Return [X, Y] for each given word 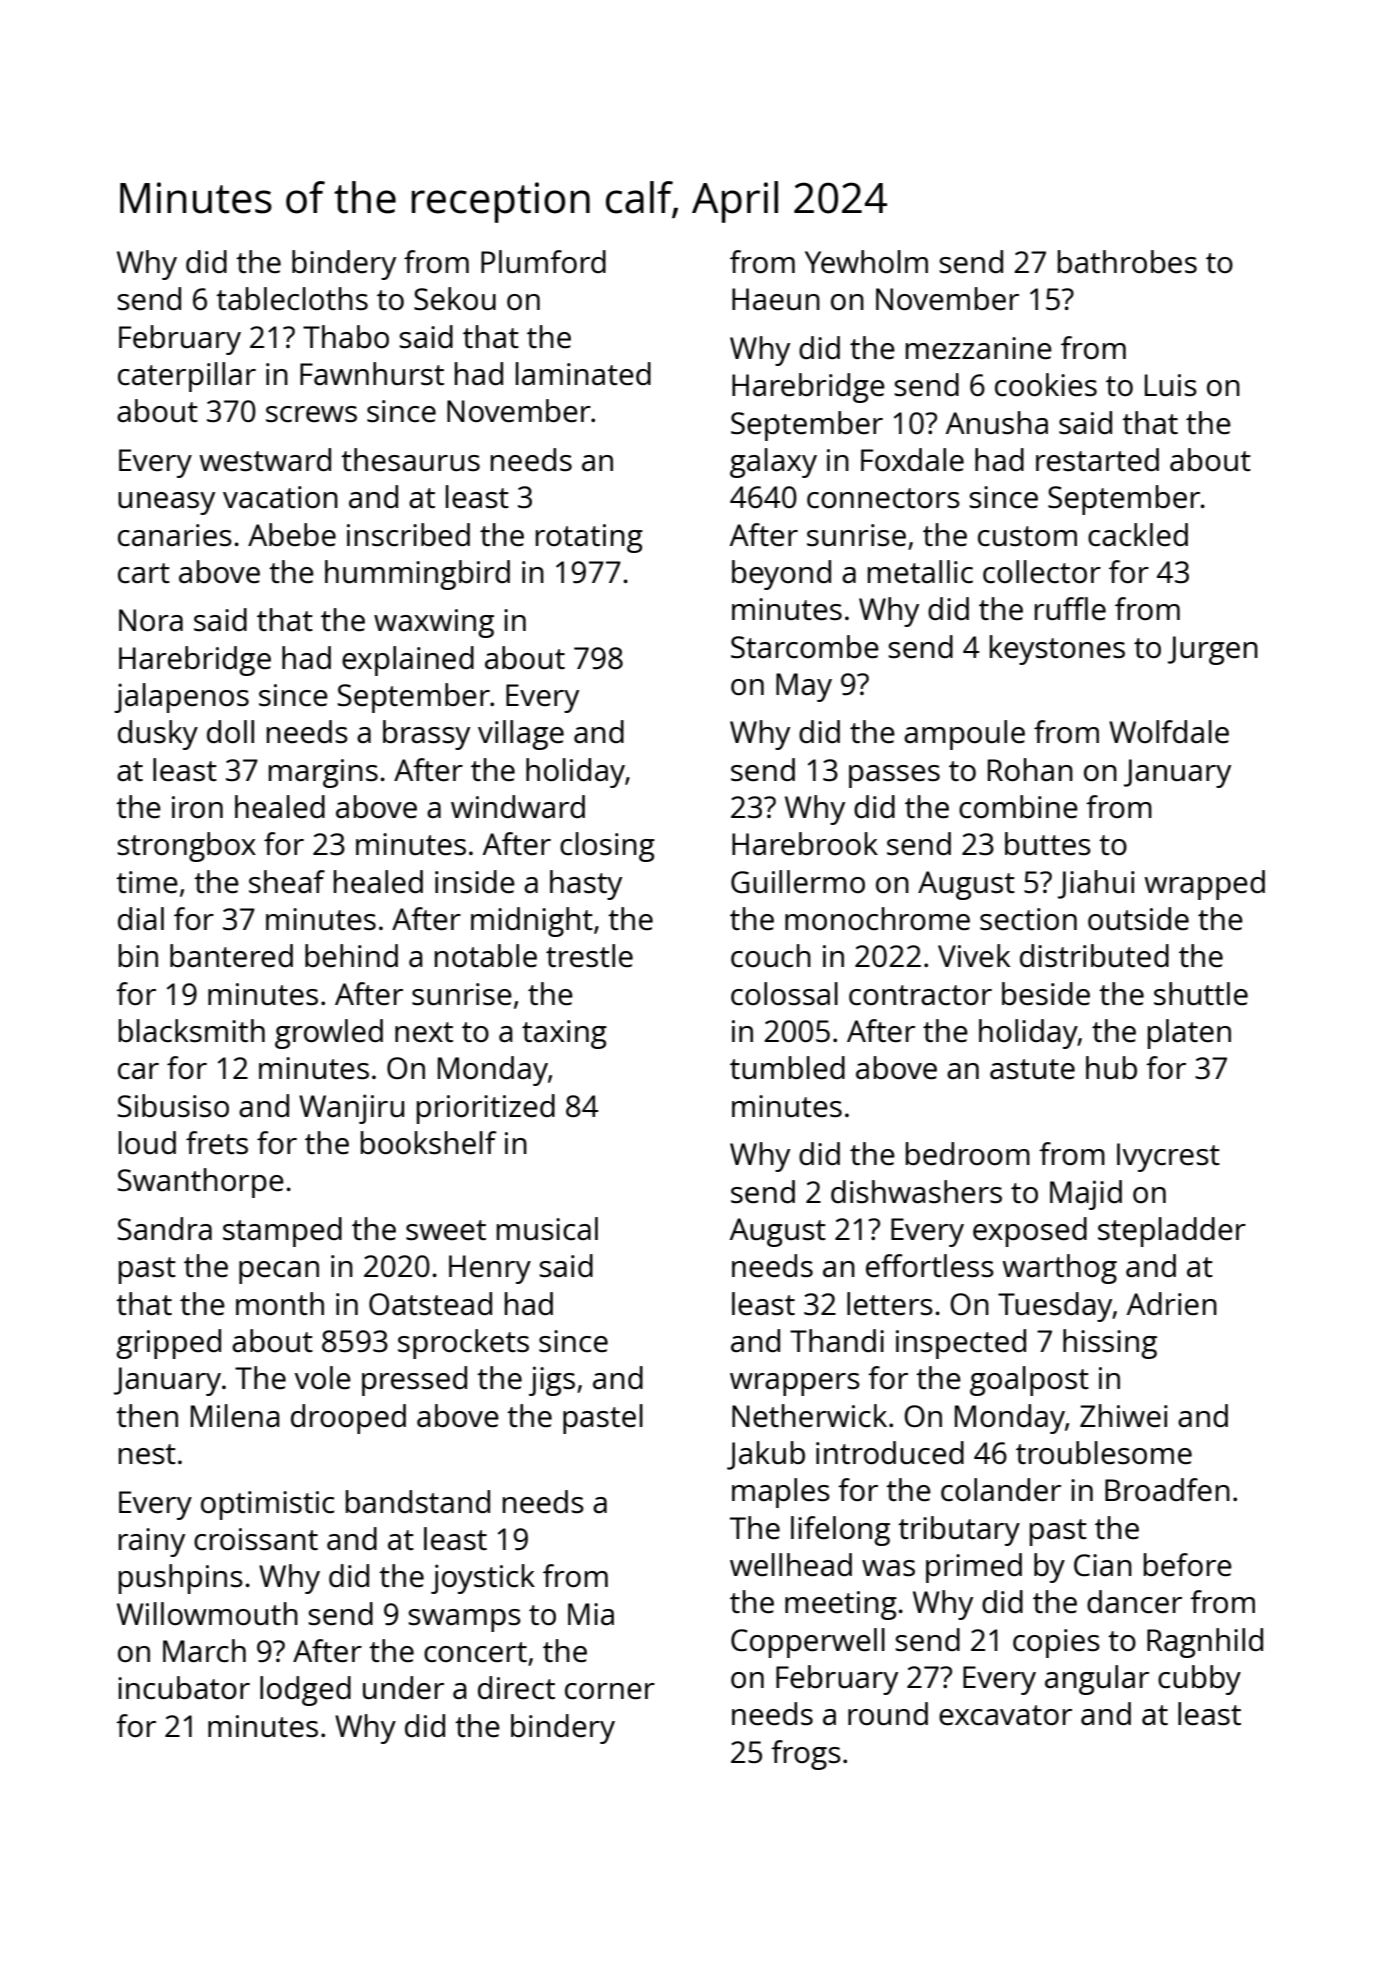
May [804, 687]
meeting [841, 1605]
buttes [1048, 844]
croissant [256, 1539]
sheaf [287, 882]
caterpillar [187, 377]
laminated [583, 374]
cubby [1199, 1680]
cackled [1138, 535]
